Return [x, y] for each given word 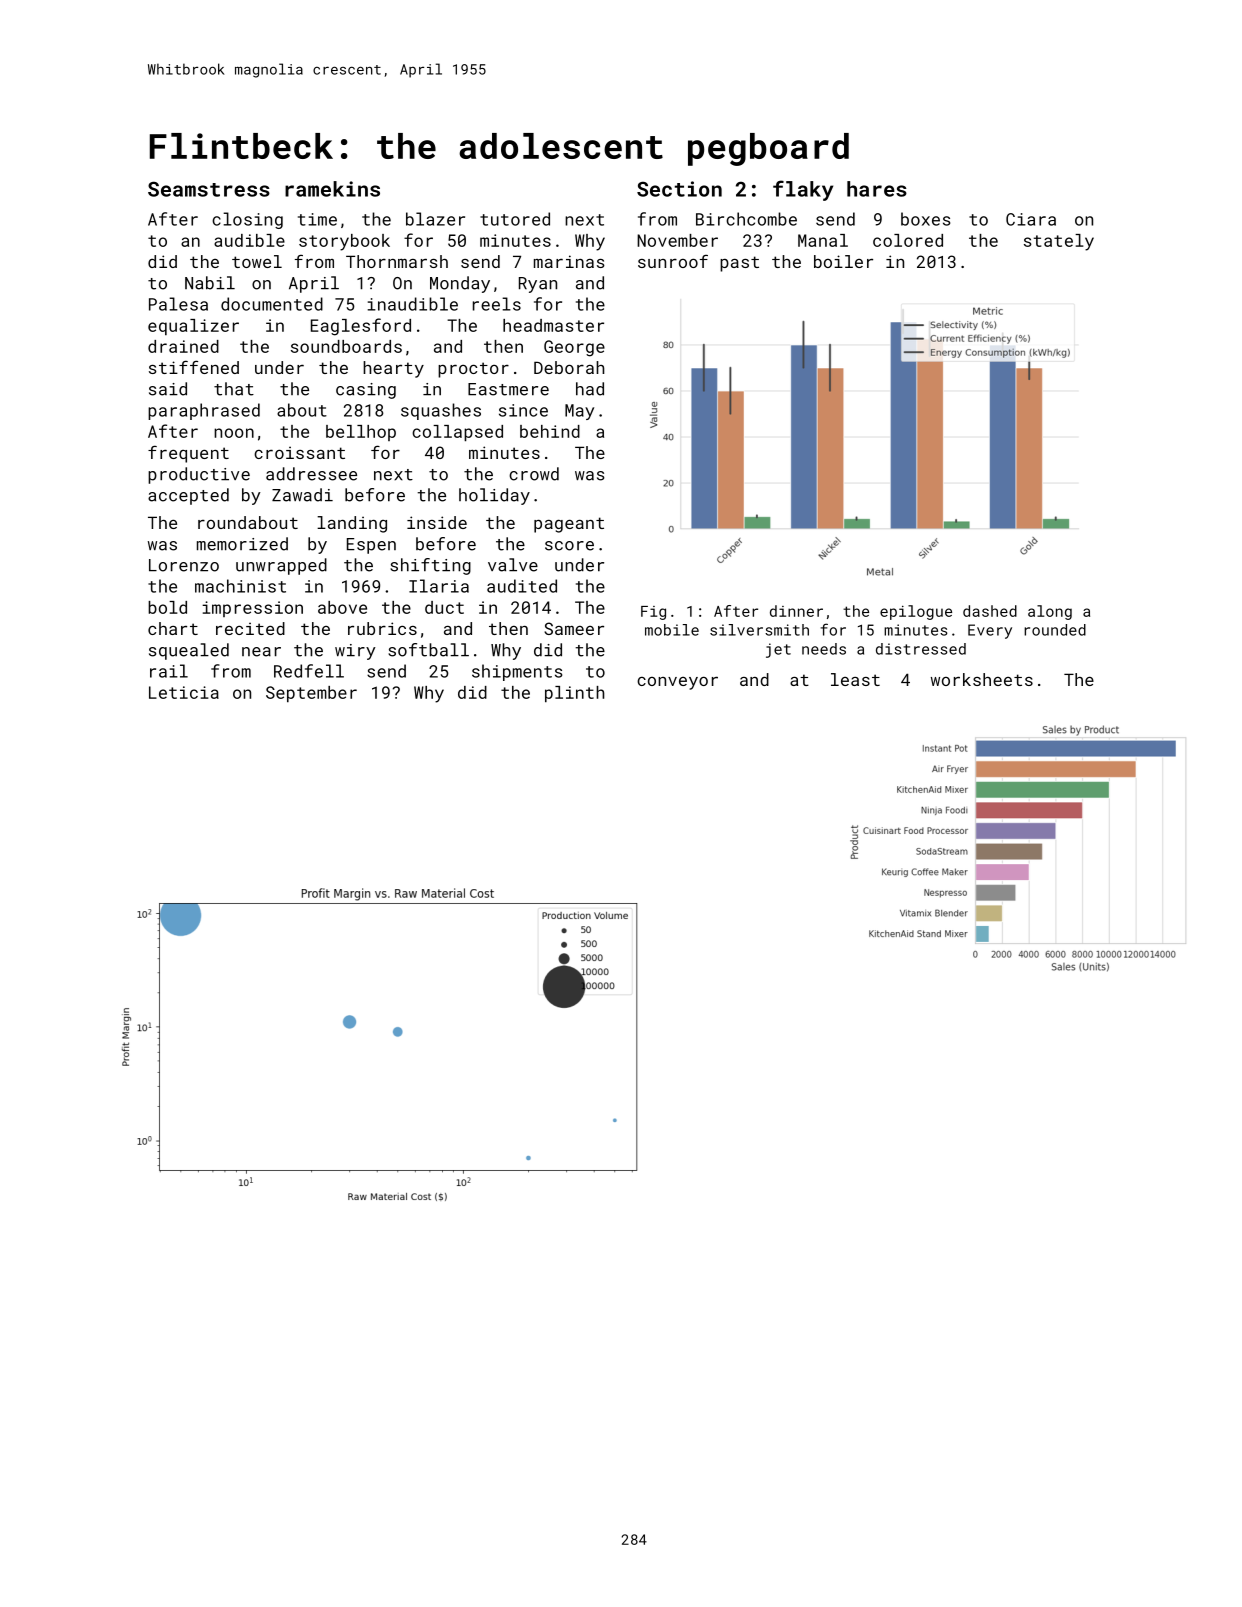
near [261, 652]
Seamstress [209, 189]
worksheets [982, 679]
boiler [843, 261]
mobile [672, 630]
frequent [188, 454]
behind [550, 431]
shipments [517, 672]
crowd [534, 474]
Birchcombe [746, 219]
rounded [1055, 630]
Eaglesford [361, 327]
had [590, 389]
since [523, 410]
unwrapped [281, 566]
